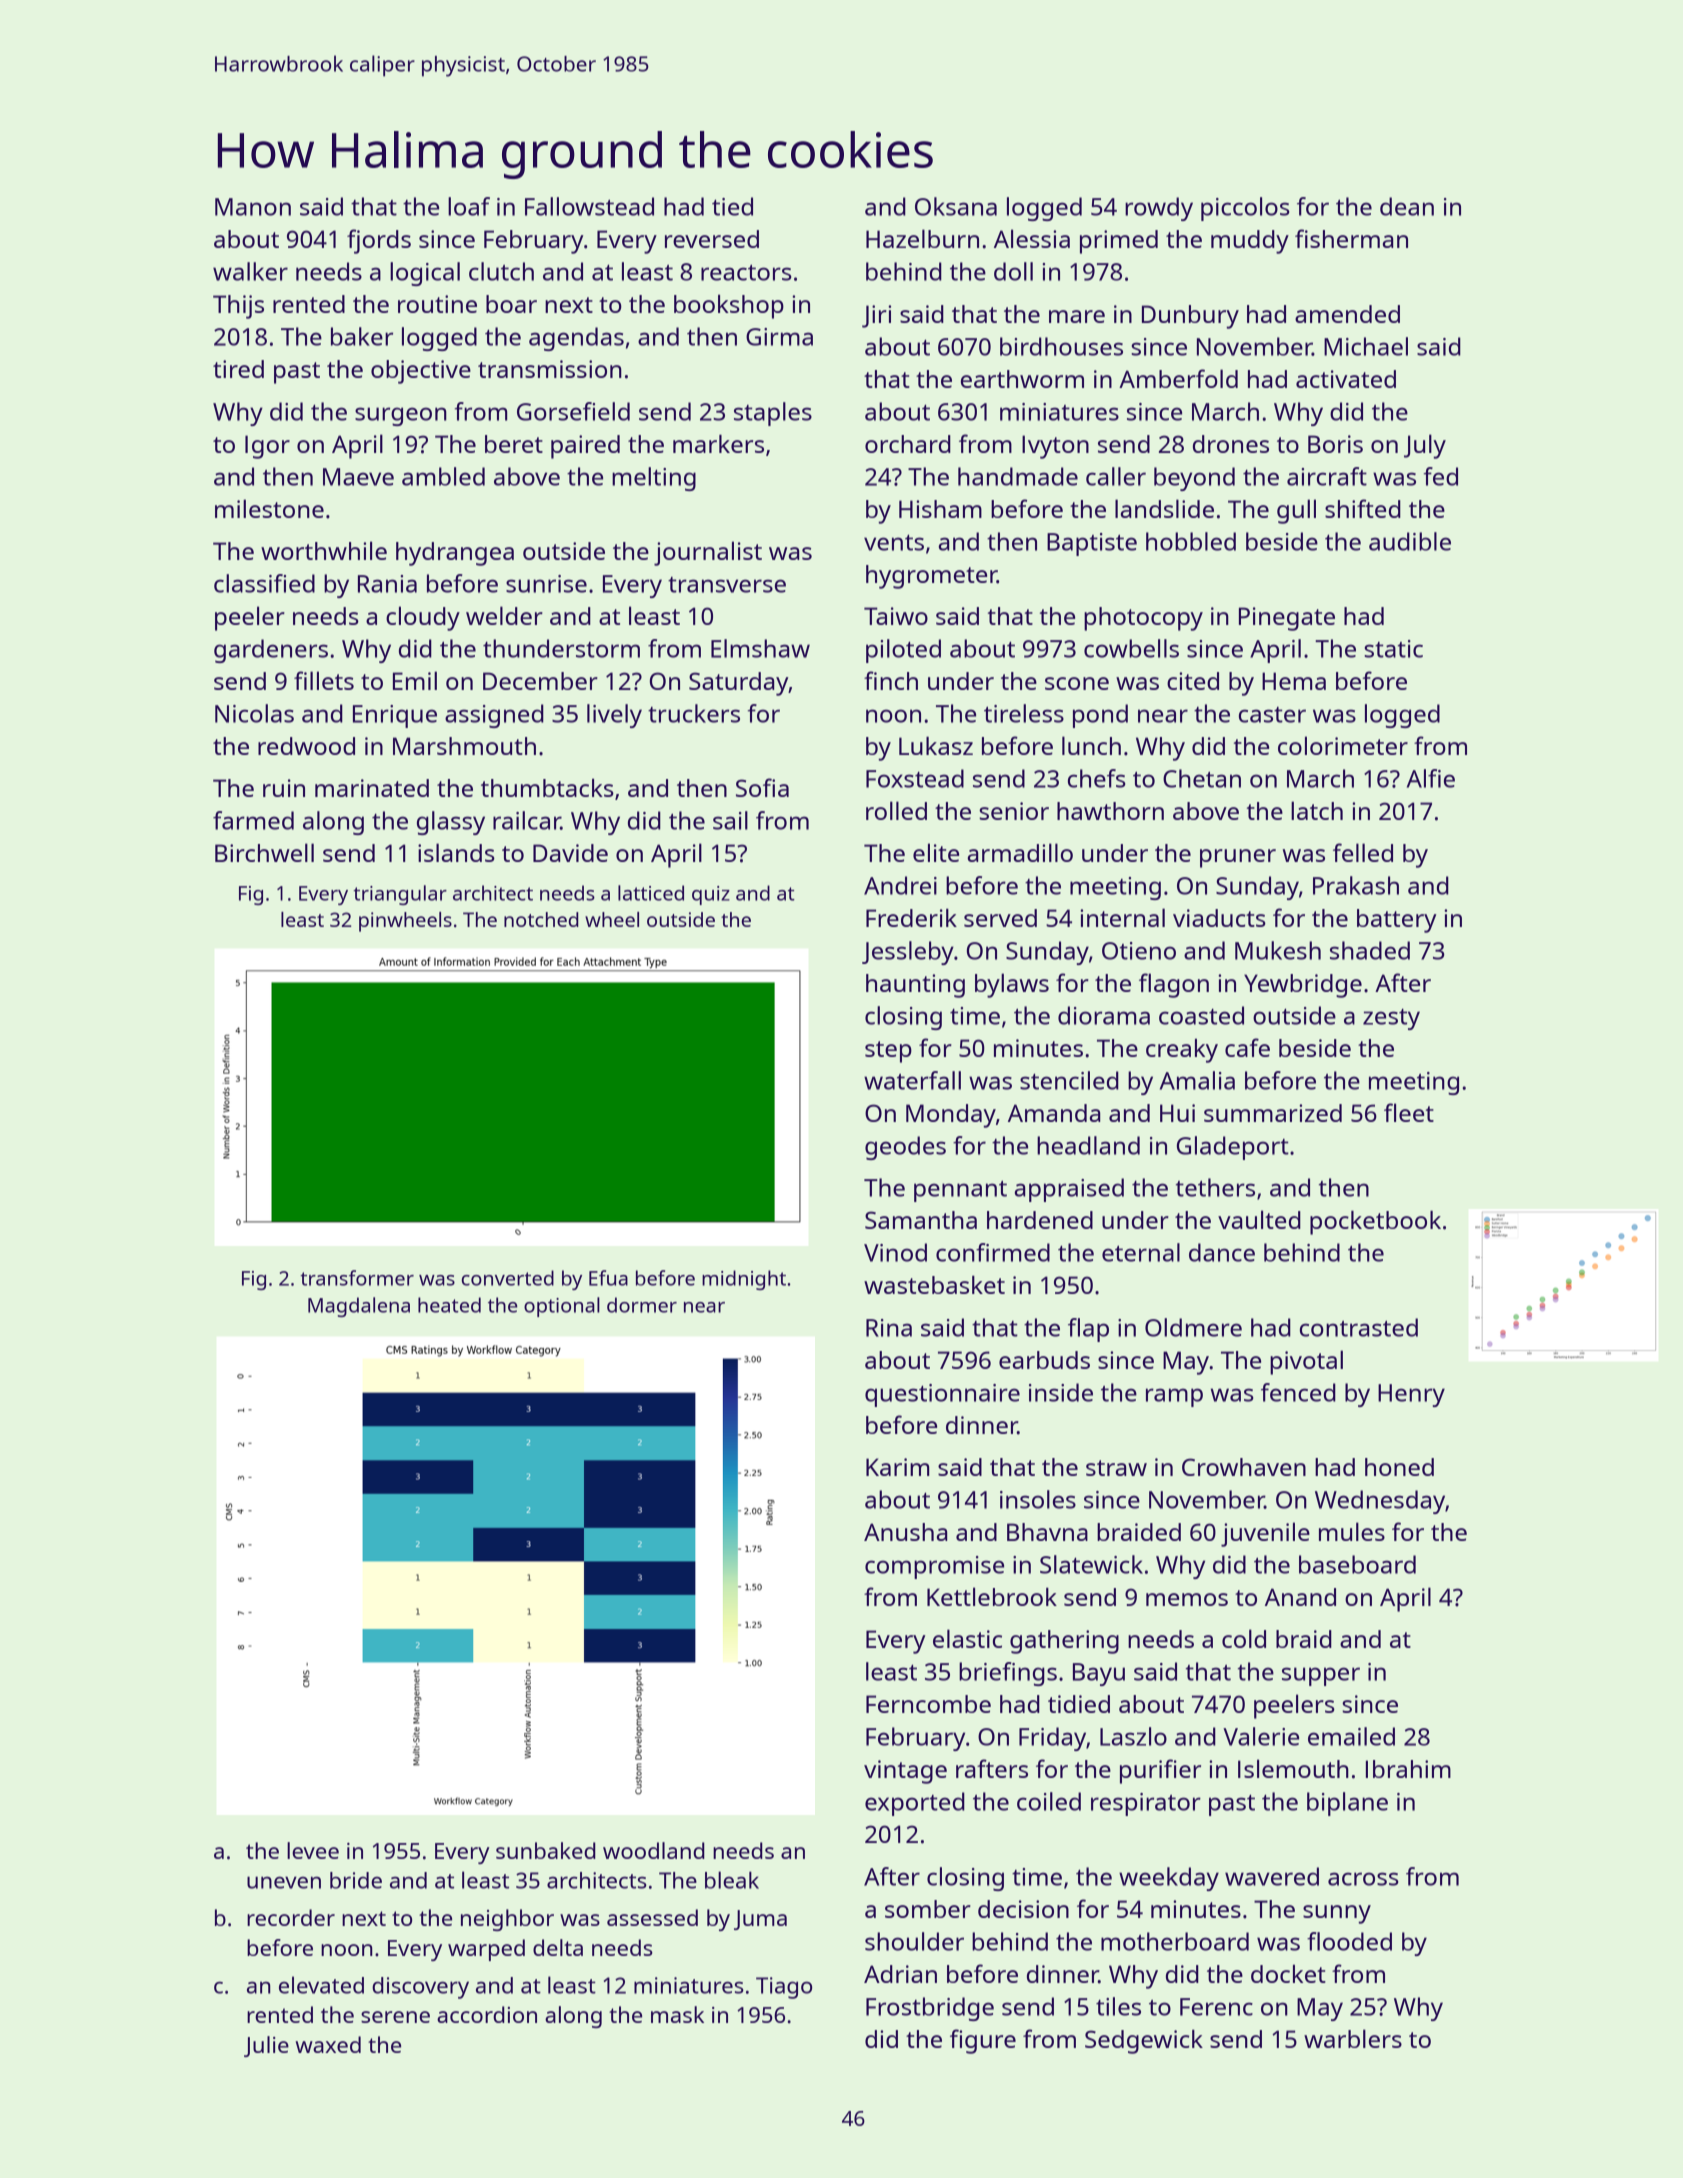 The width and height of the screenshot is (1683, 2178). Describe the element at coordinates (469, 206) in the screenshot. I see `loaf` at that location.
